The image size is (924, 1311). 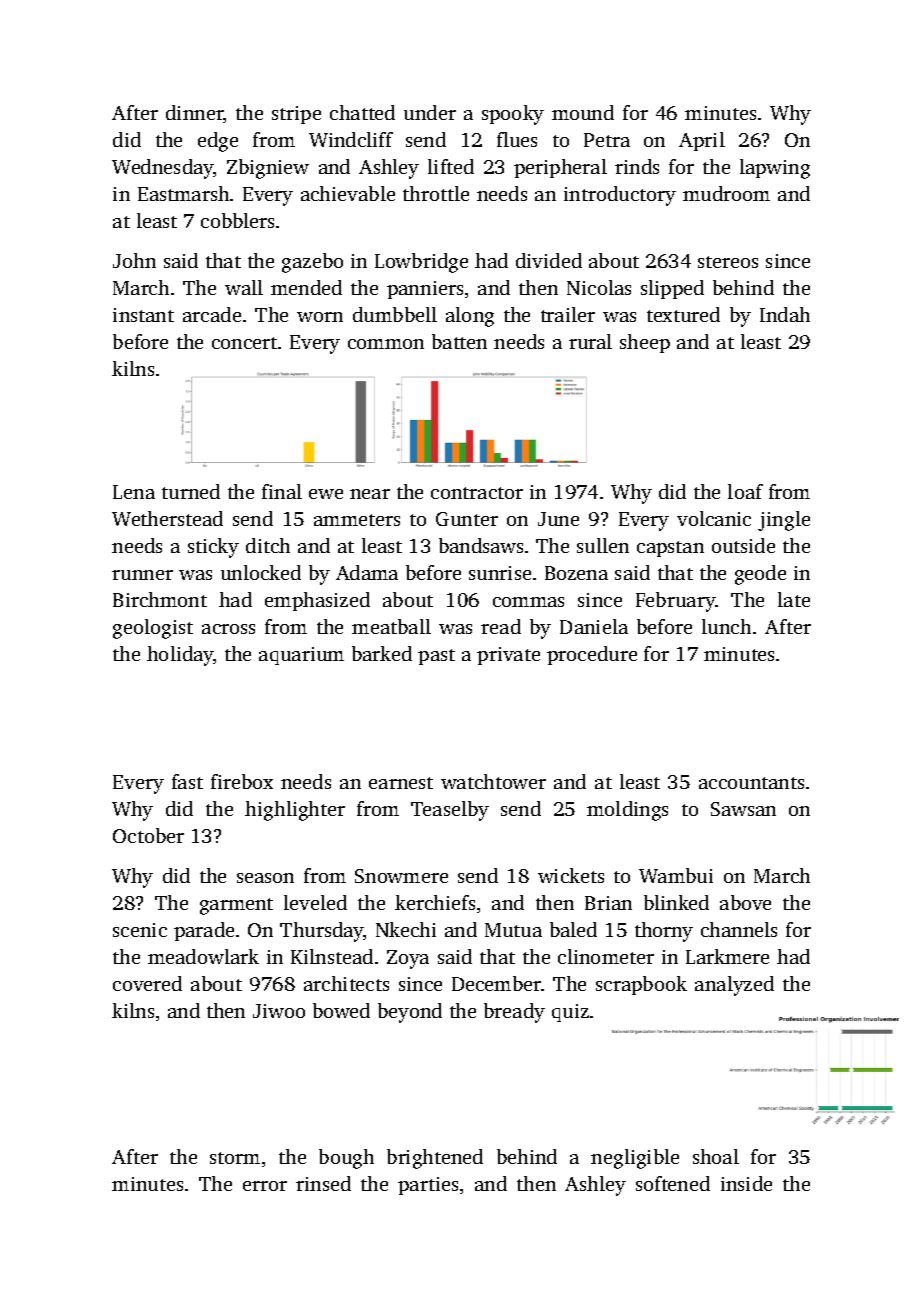 I want to click on Lena, so click(x=134, y=492).
